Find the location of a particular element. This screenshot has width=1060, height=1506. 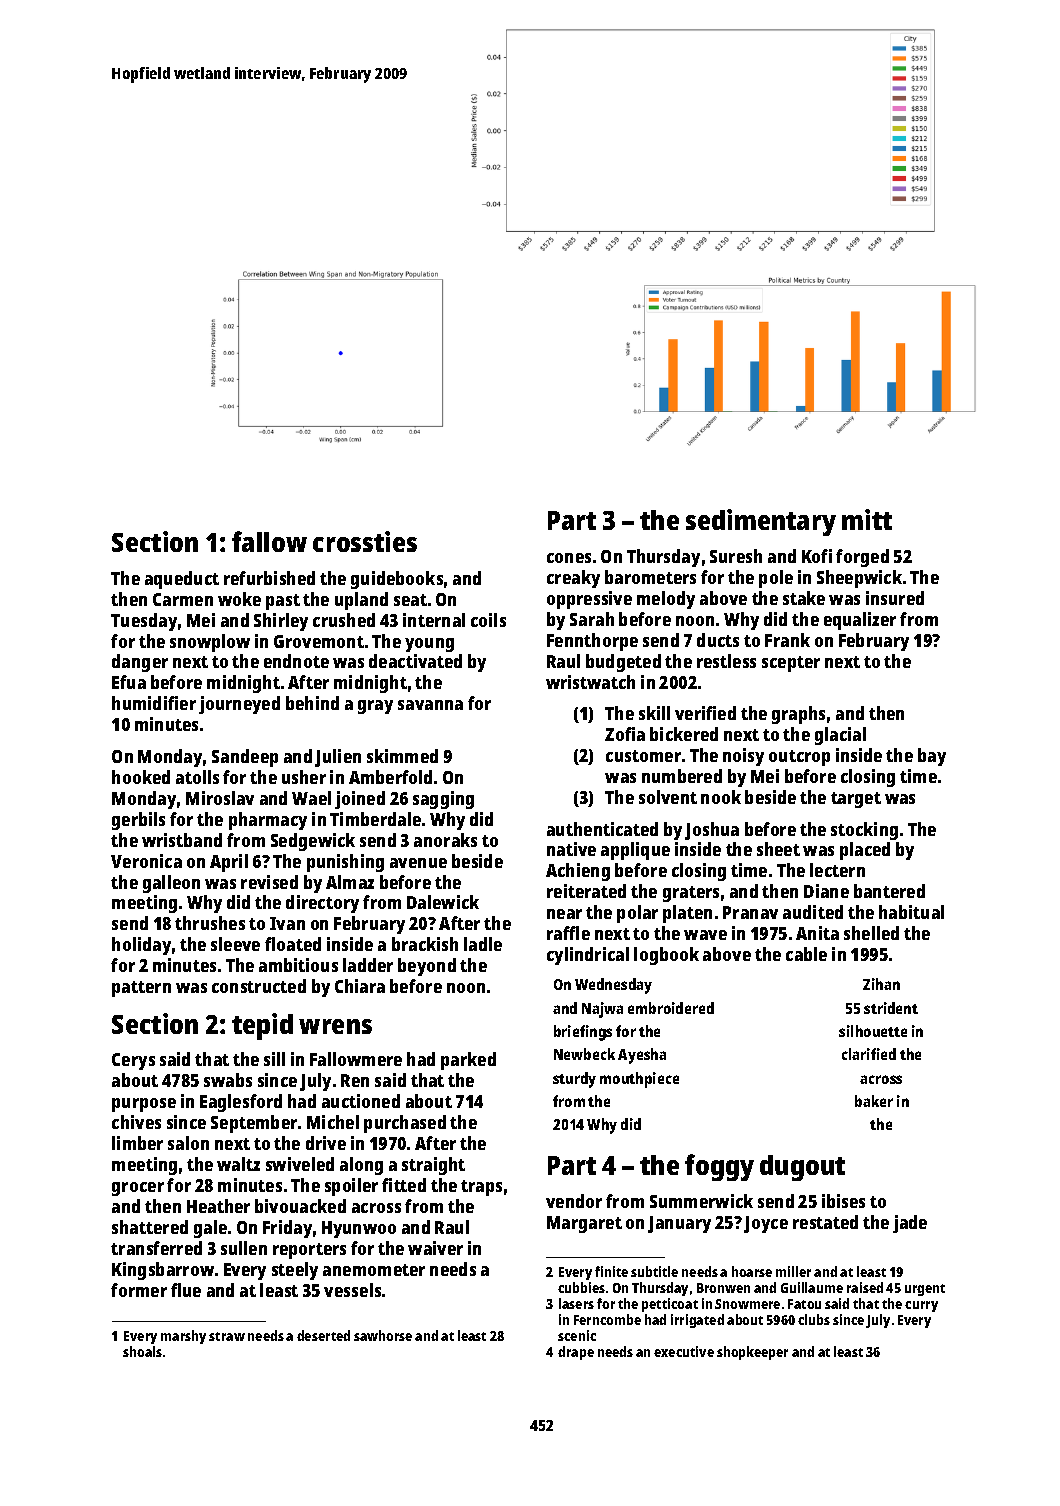

mitt is located at coordinates (867, 519).
